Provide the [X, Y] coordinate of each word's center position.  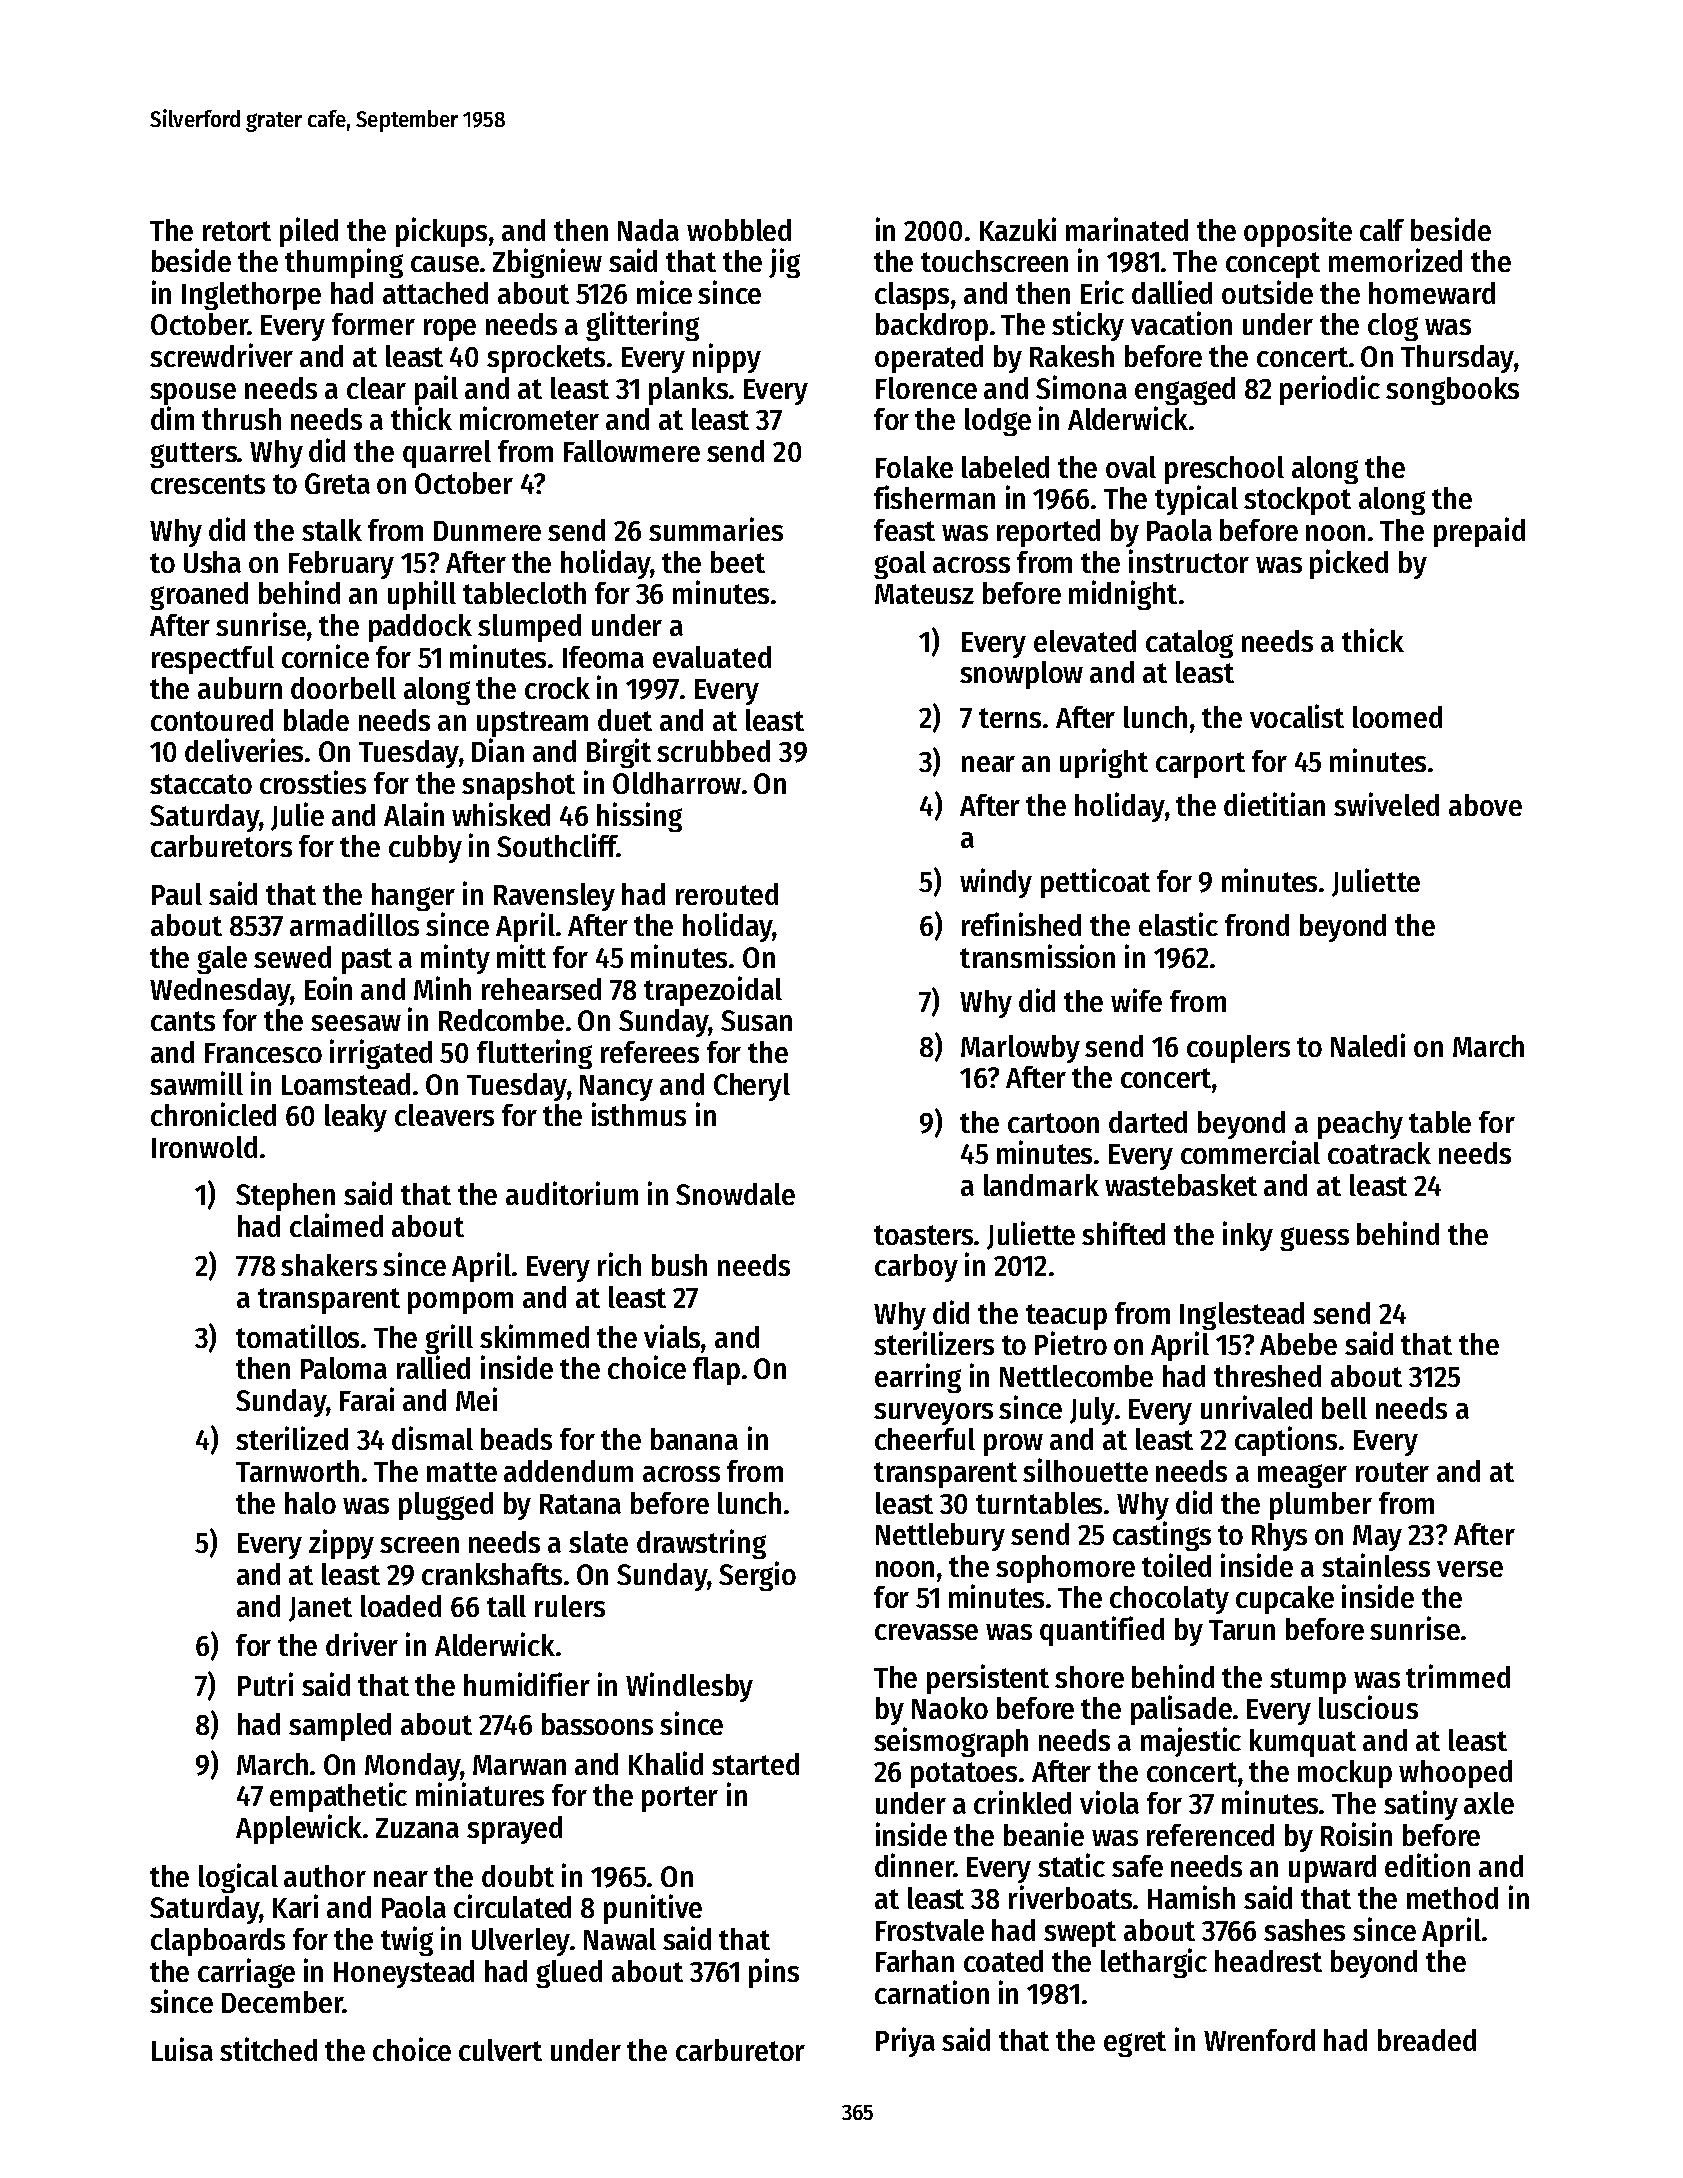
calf [1382, 230]
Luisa [182, 2049]
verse [1470, 1569]
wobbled [739, 230]
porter [680, 1799]
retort [237, 231]
